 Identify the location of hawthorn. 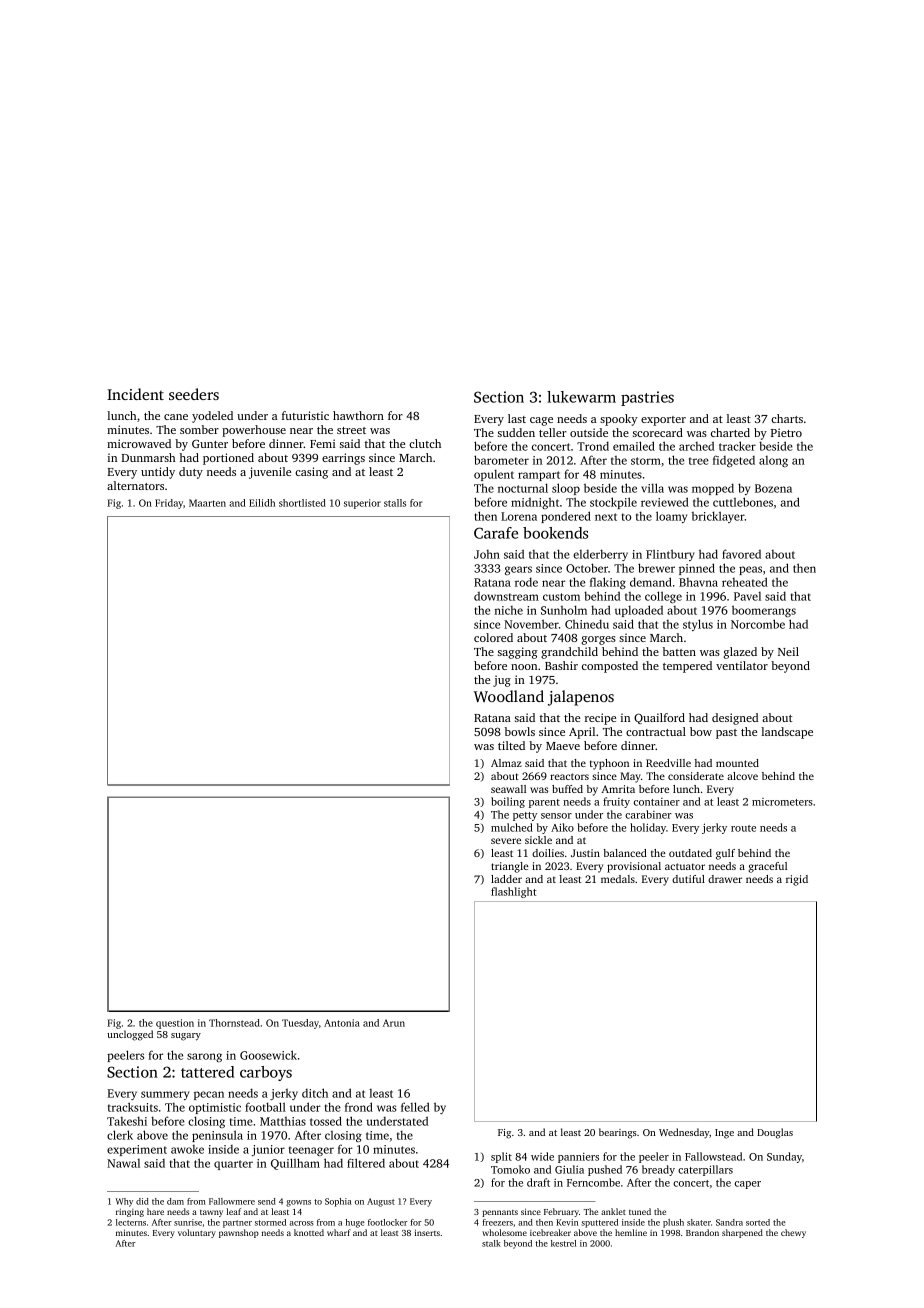
(358, 415).
